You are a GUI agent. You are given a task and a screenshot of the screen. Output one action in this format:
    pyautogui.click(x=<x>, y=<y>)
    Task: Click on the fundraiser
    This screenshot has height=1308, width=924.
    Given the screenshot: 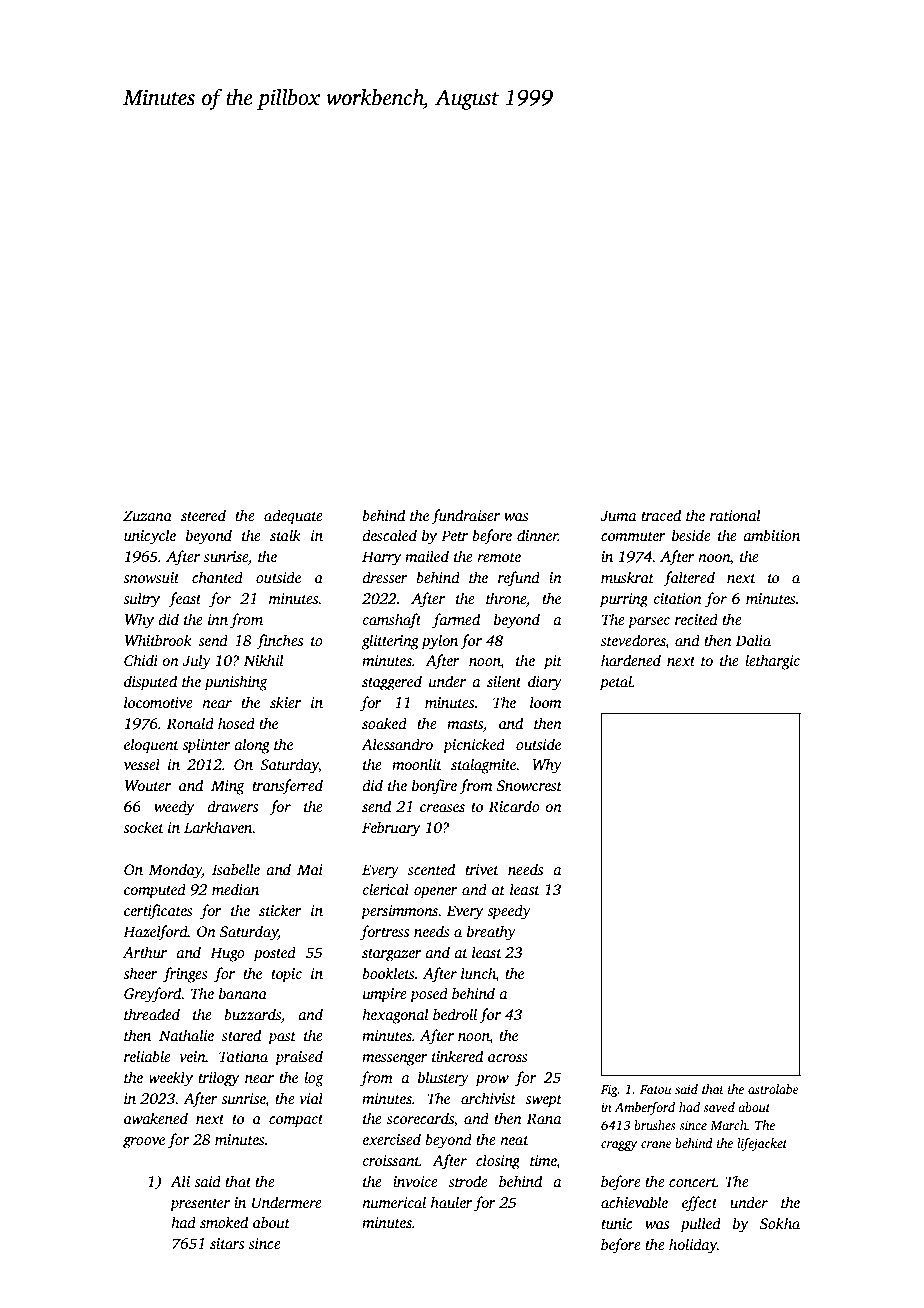 What is the action you would take?
    pyautogui.click(x=465, y=517)
